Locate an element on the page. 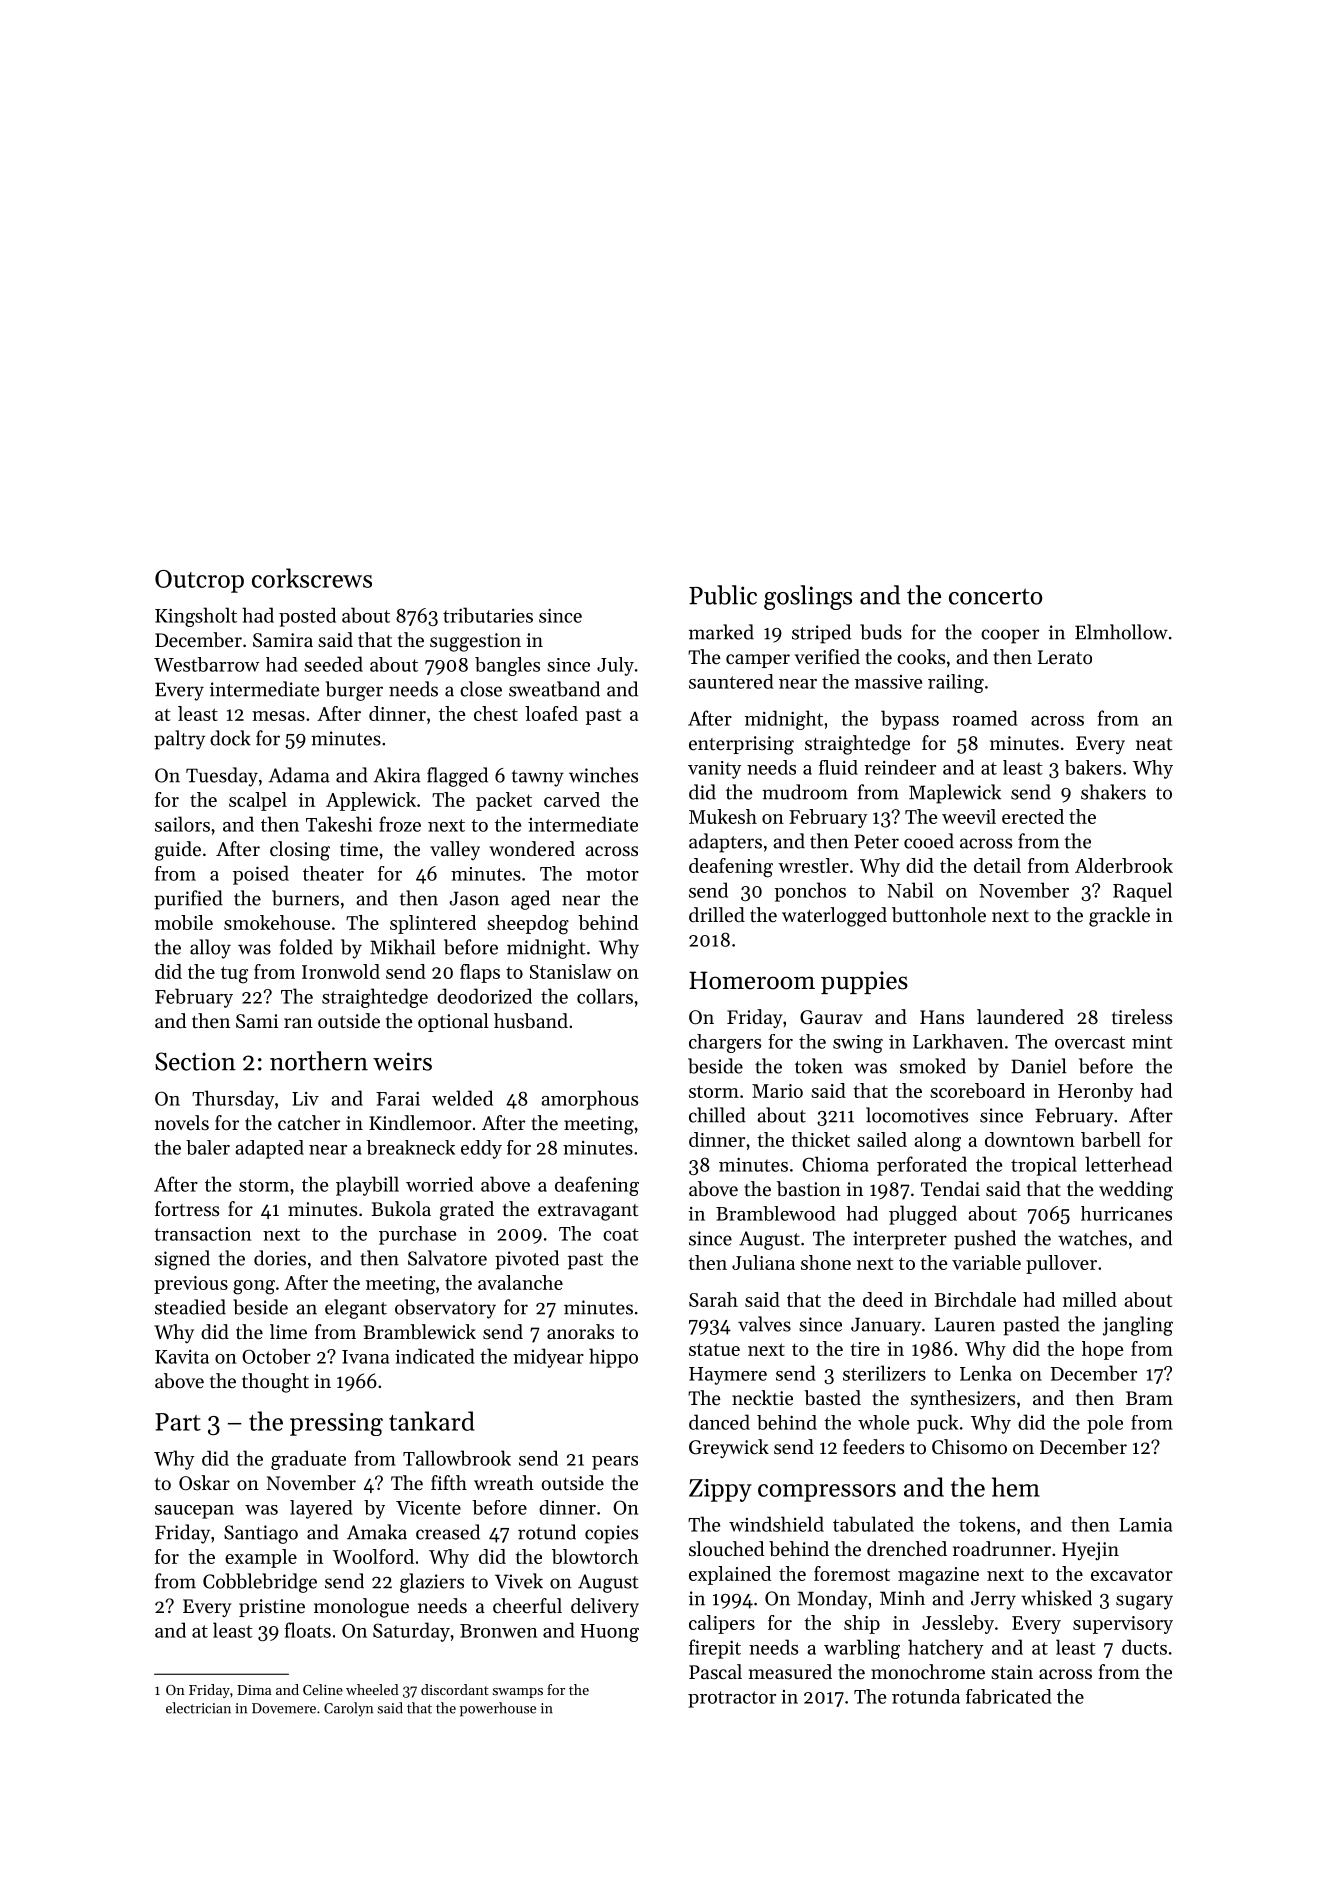 The image size is (1327, 1877). Outcrop is located at coordinates (199, 581).
